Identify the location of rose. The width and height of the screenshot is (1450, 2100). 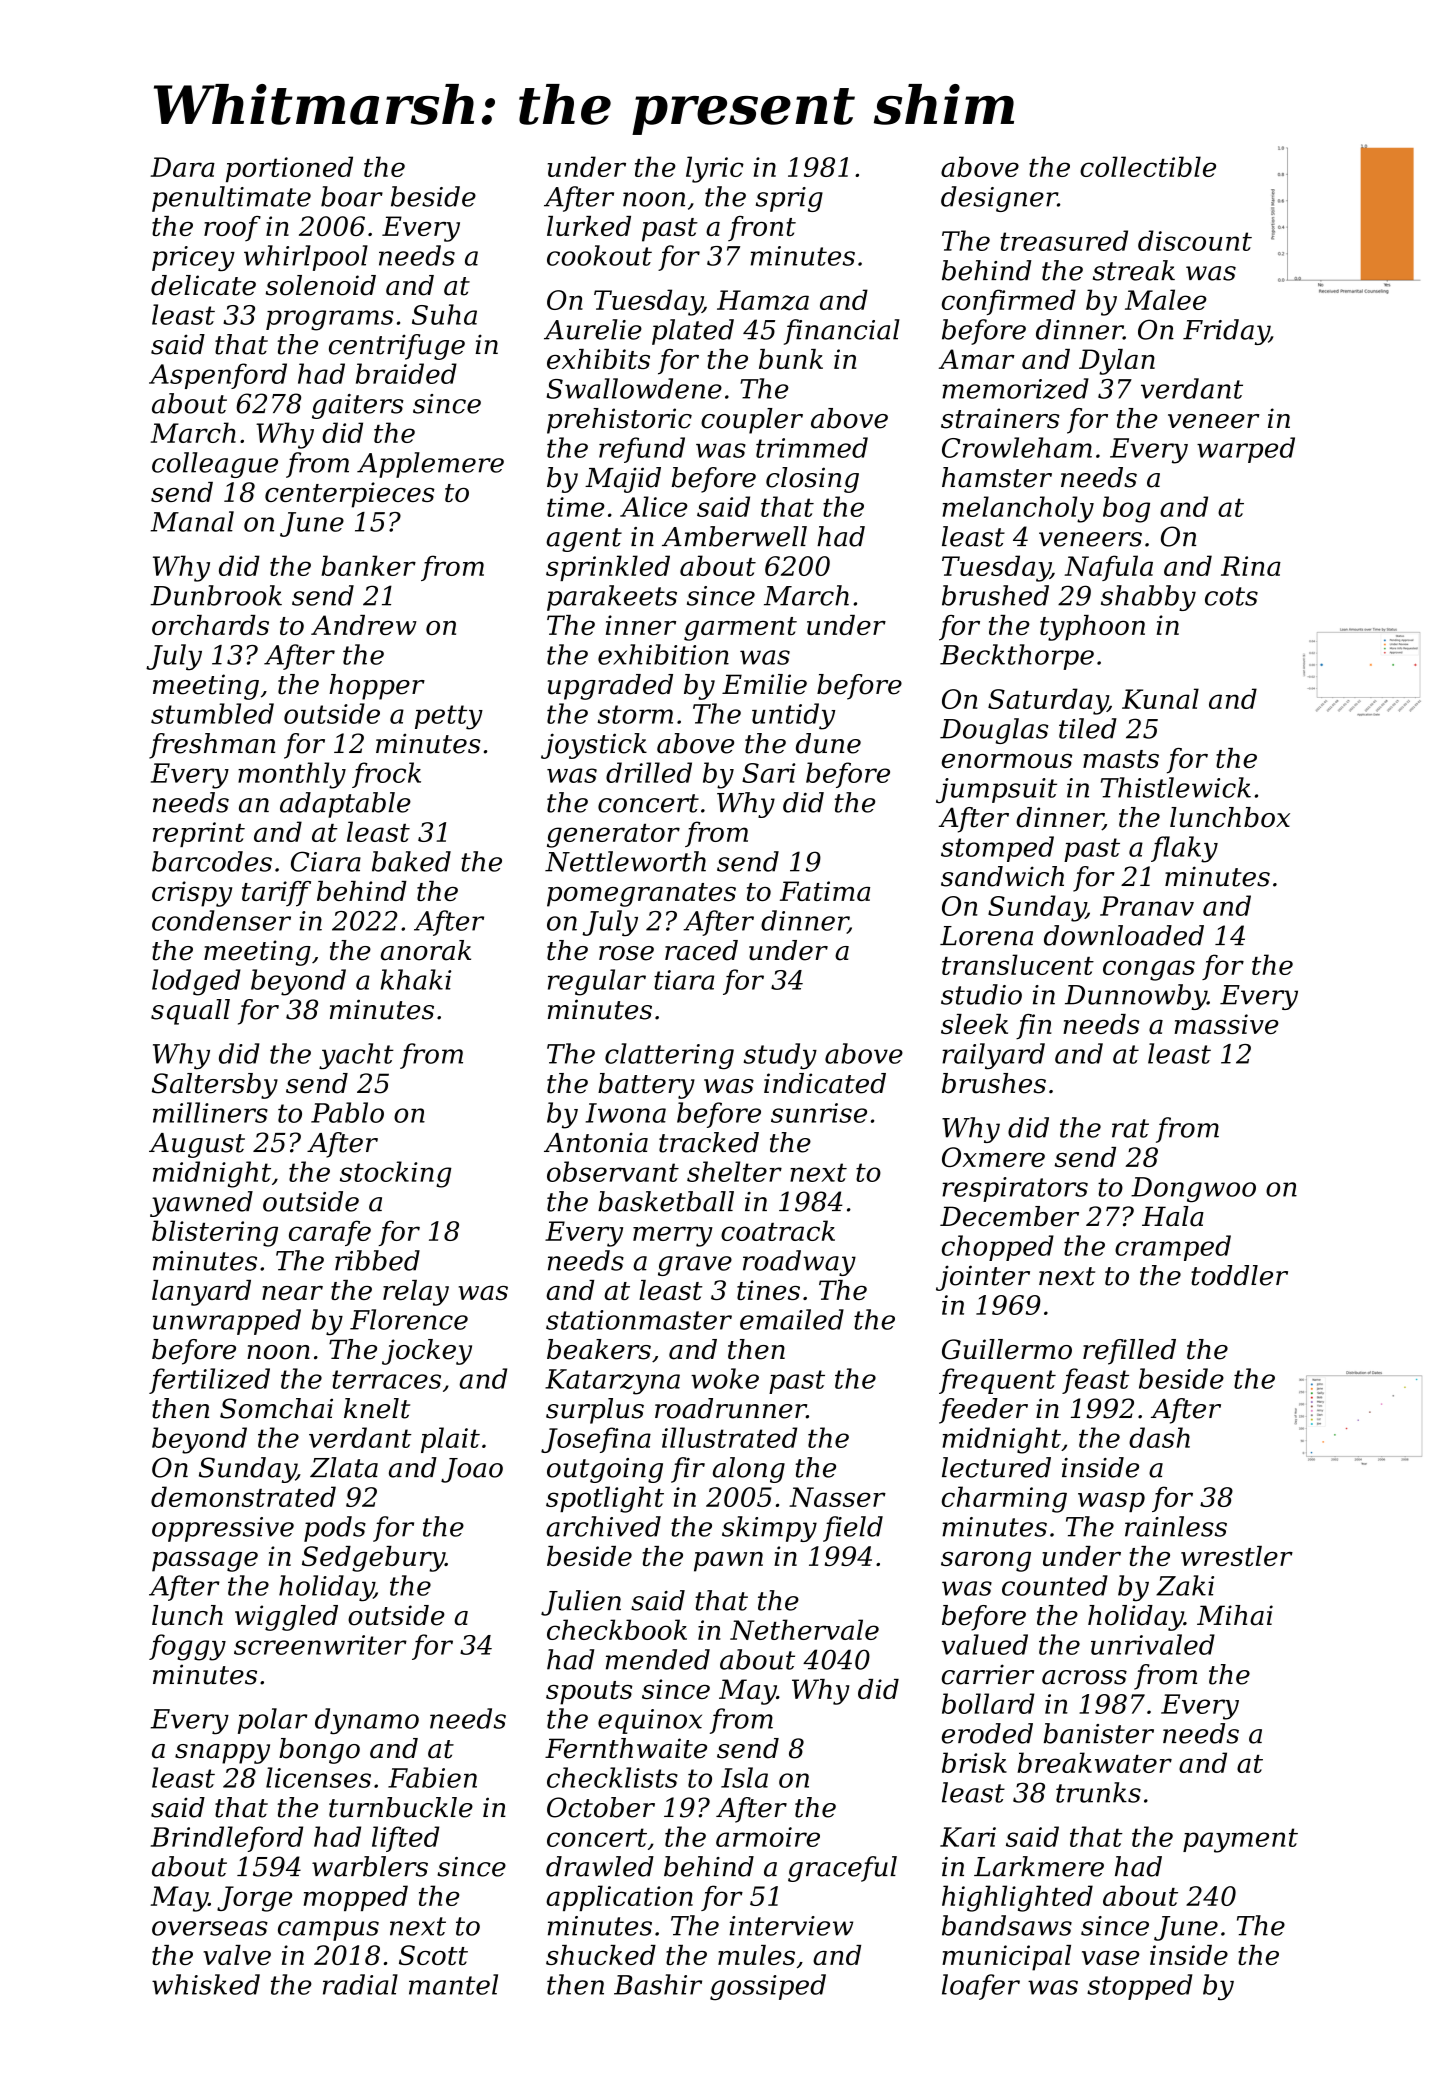
(626, 953).
